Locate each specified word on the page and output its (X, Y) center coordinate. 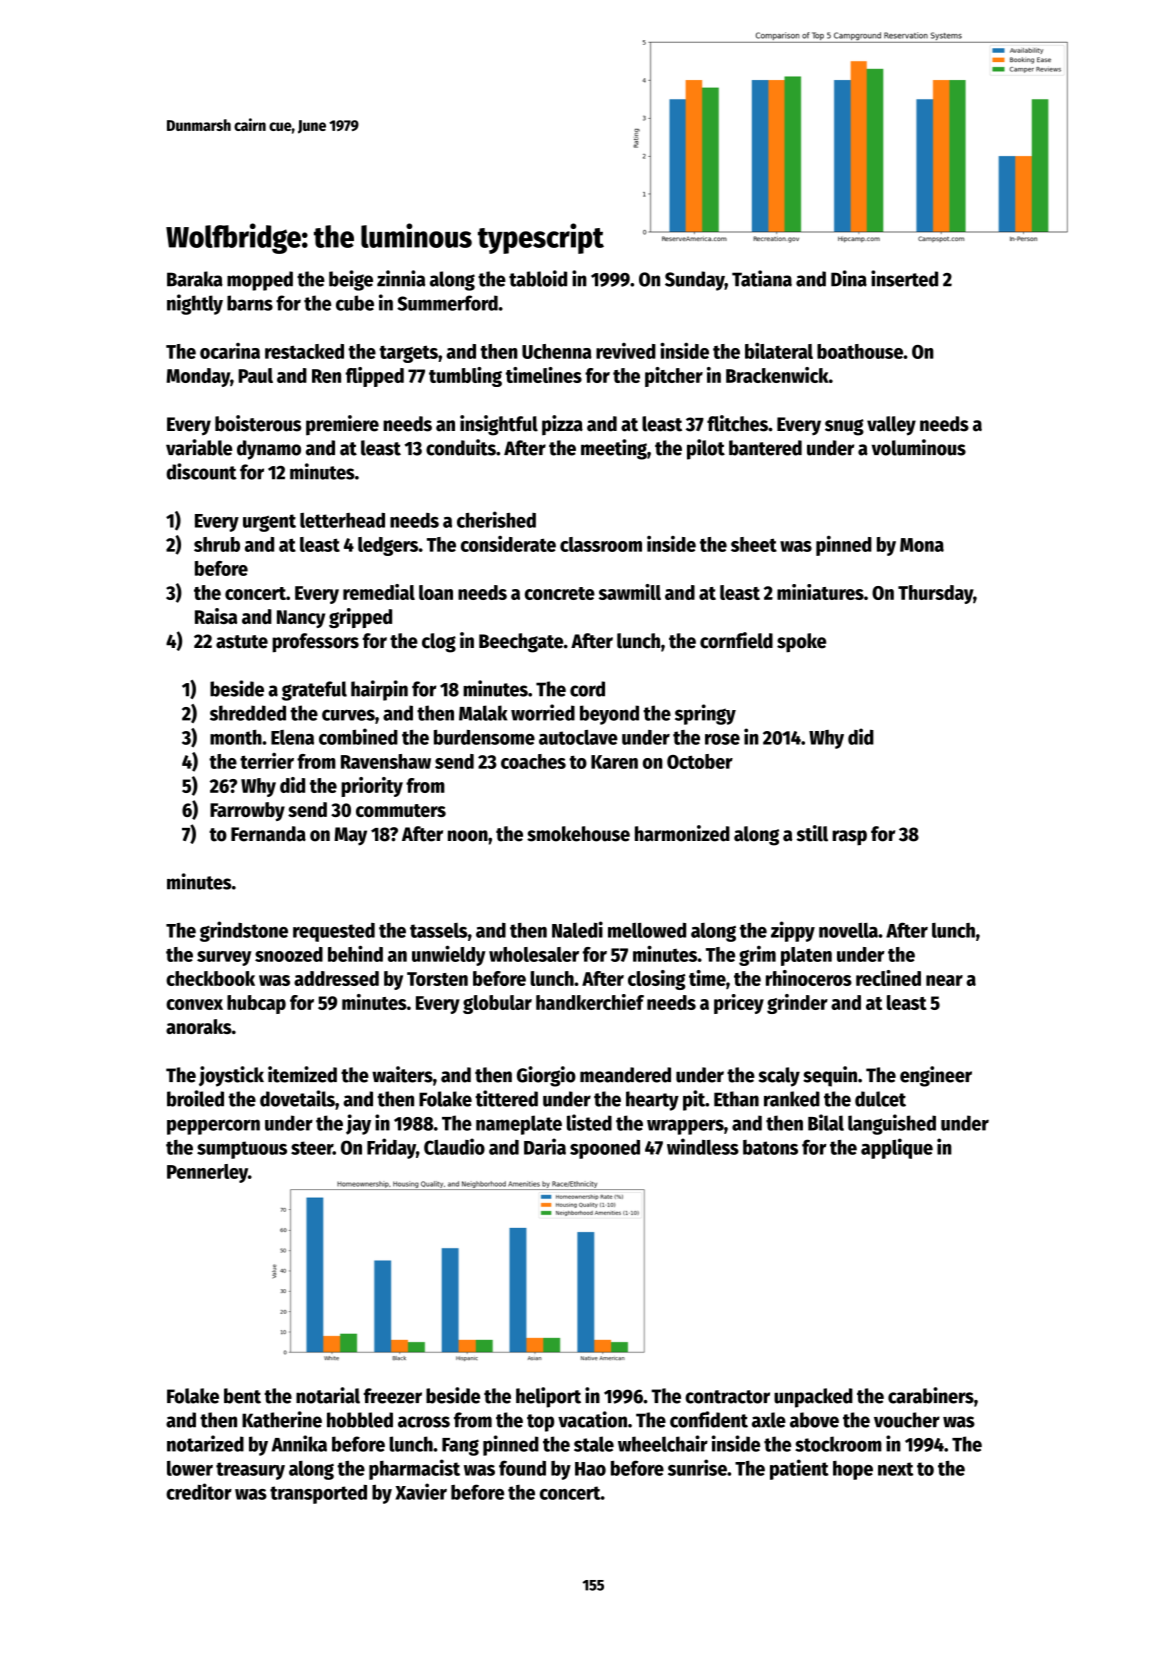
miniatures (820, 592)
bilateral (779, 350)
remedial (379, 592)
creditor (199, 1491)
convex (194, 1004)
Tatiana (762, 278)
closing (656, 980)
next (895, 1469)
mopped (260, 281)
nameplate (519, 1125)
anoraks (199, 1026)
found (522, 1468)
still (812, 833)
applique (897, 1148)
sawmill (630, 592)
